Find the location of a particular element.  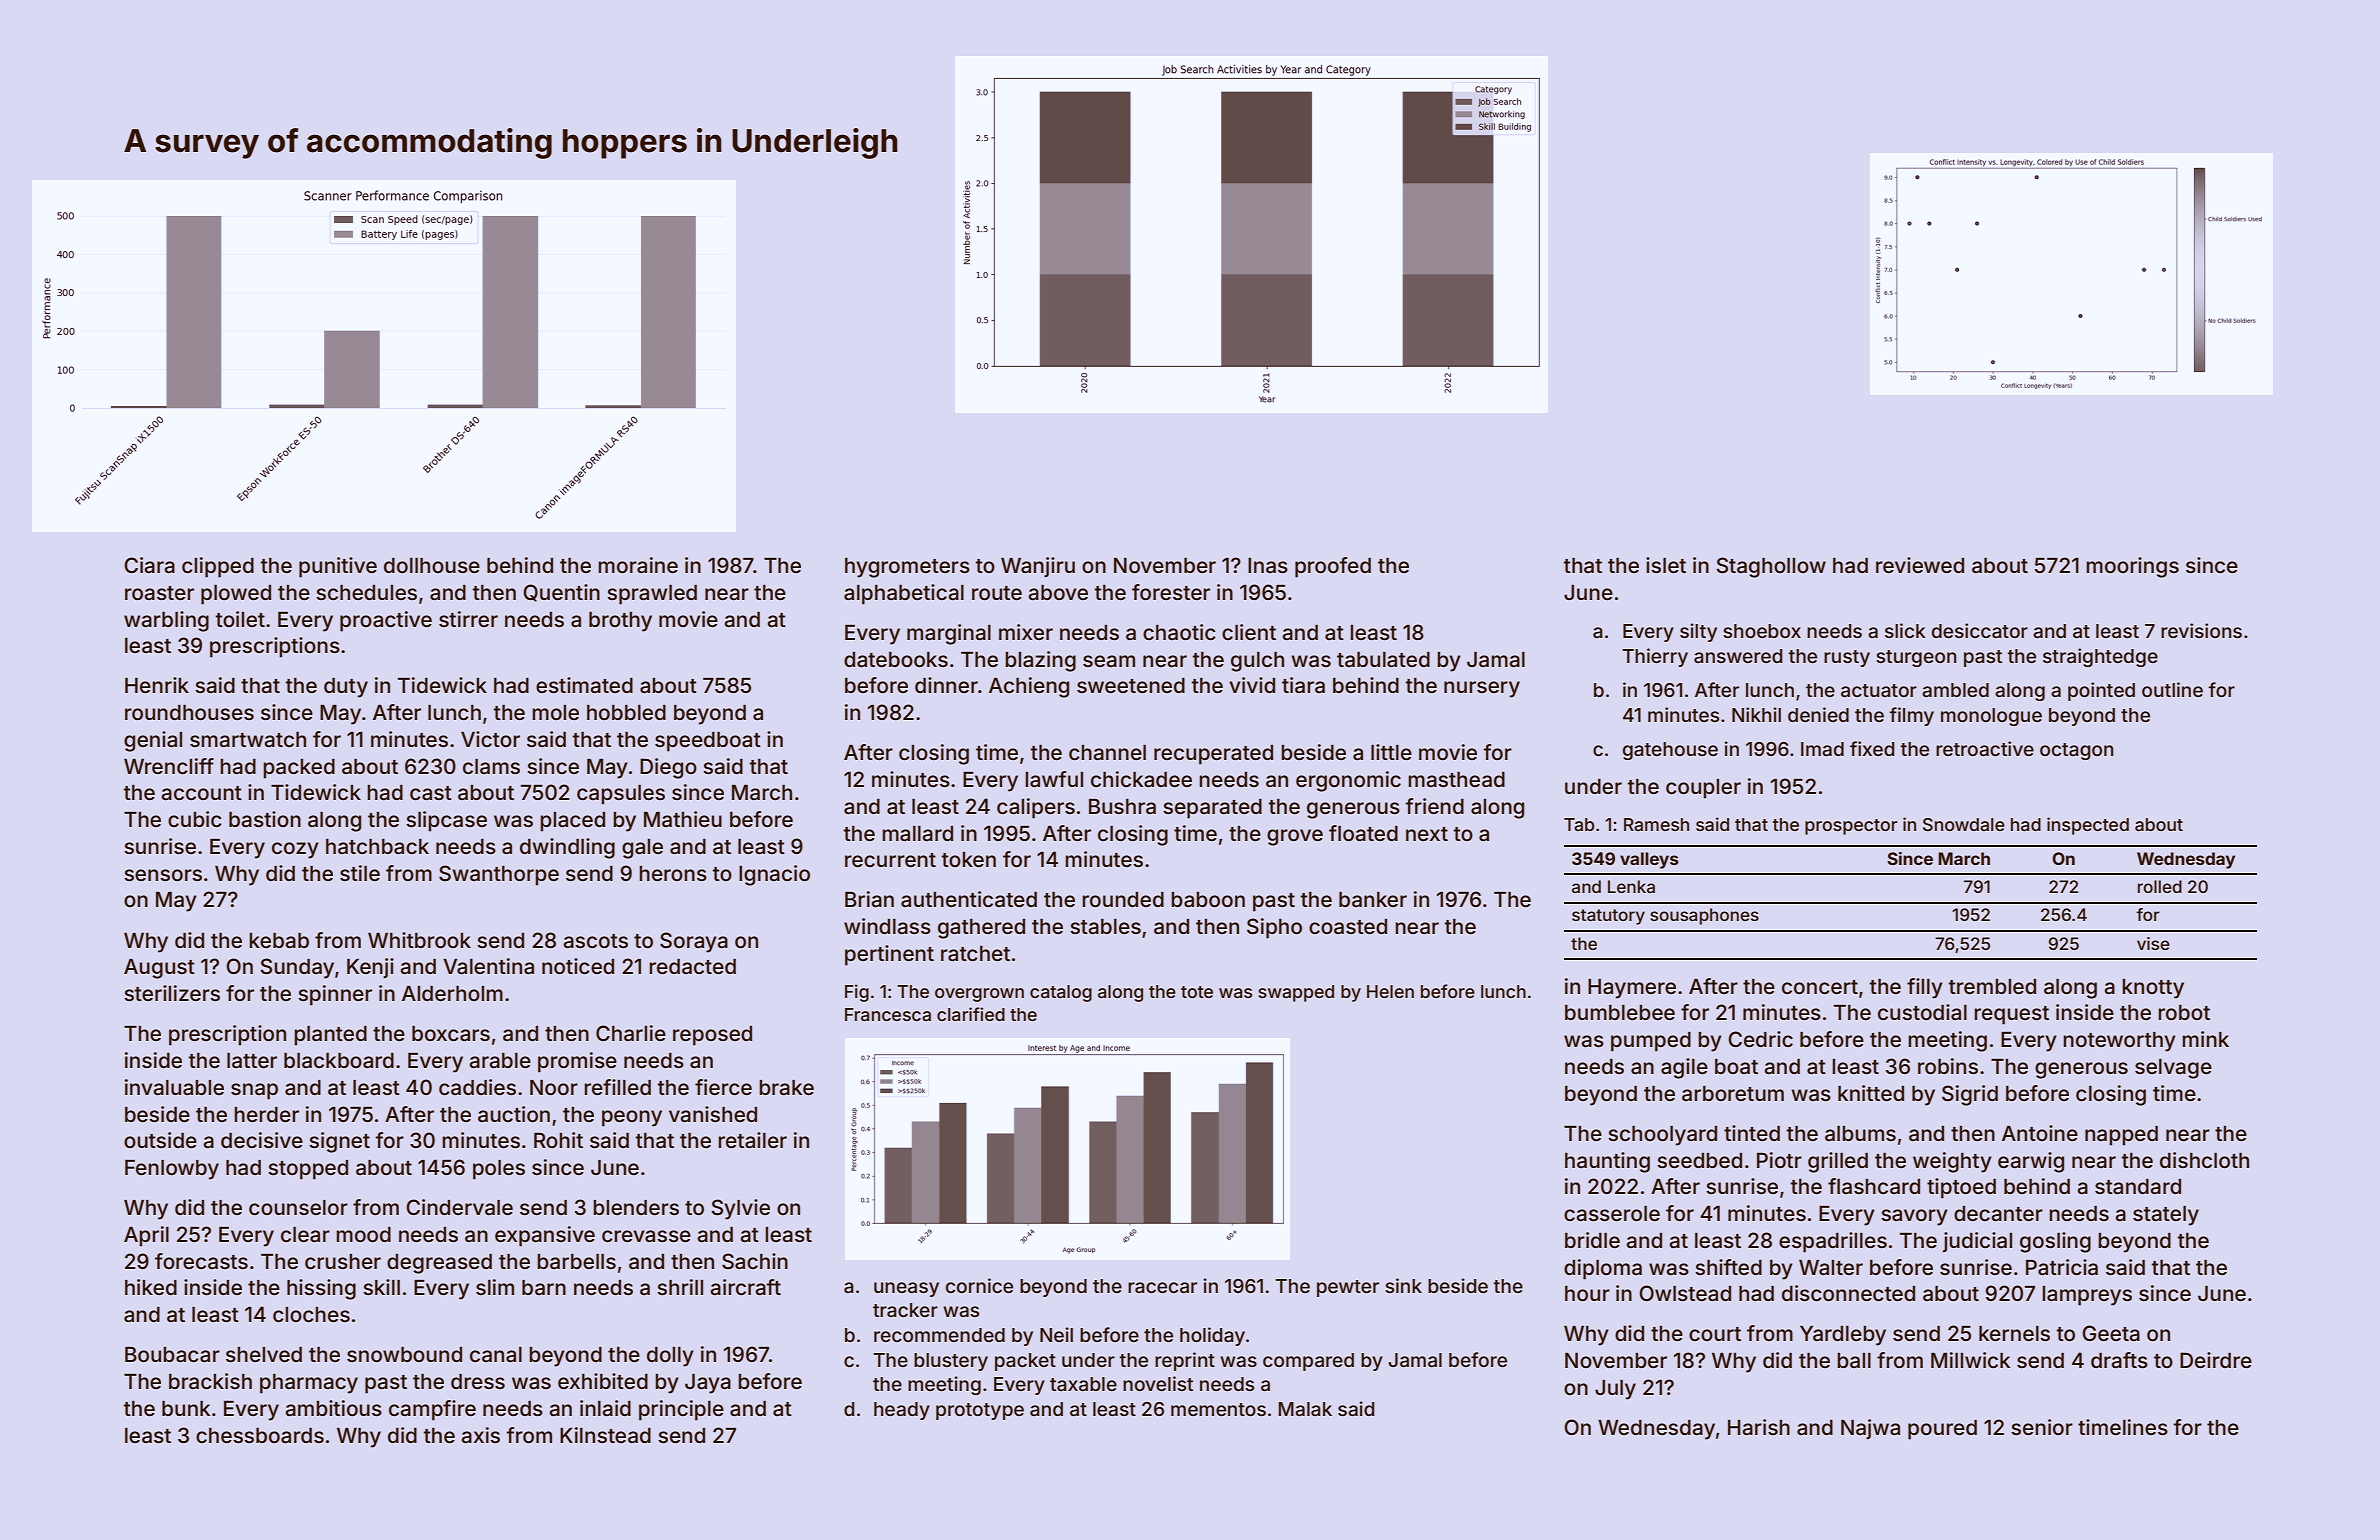

plowed is located at coordinates (236, 595).
